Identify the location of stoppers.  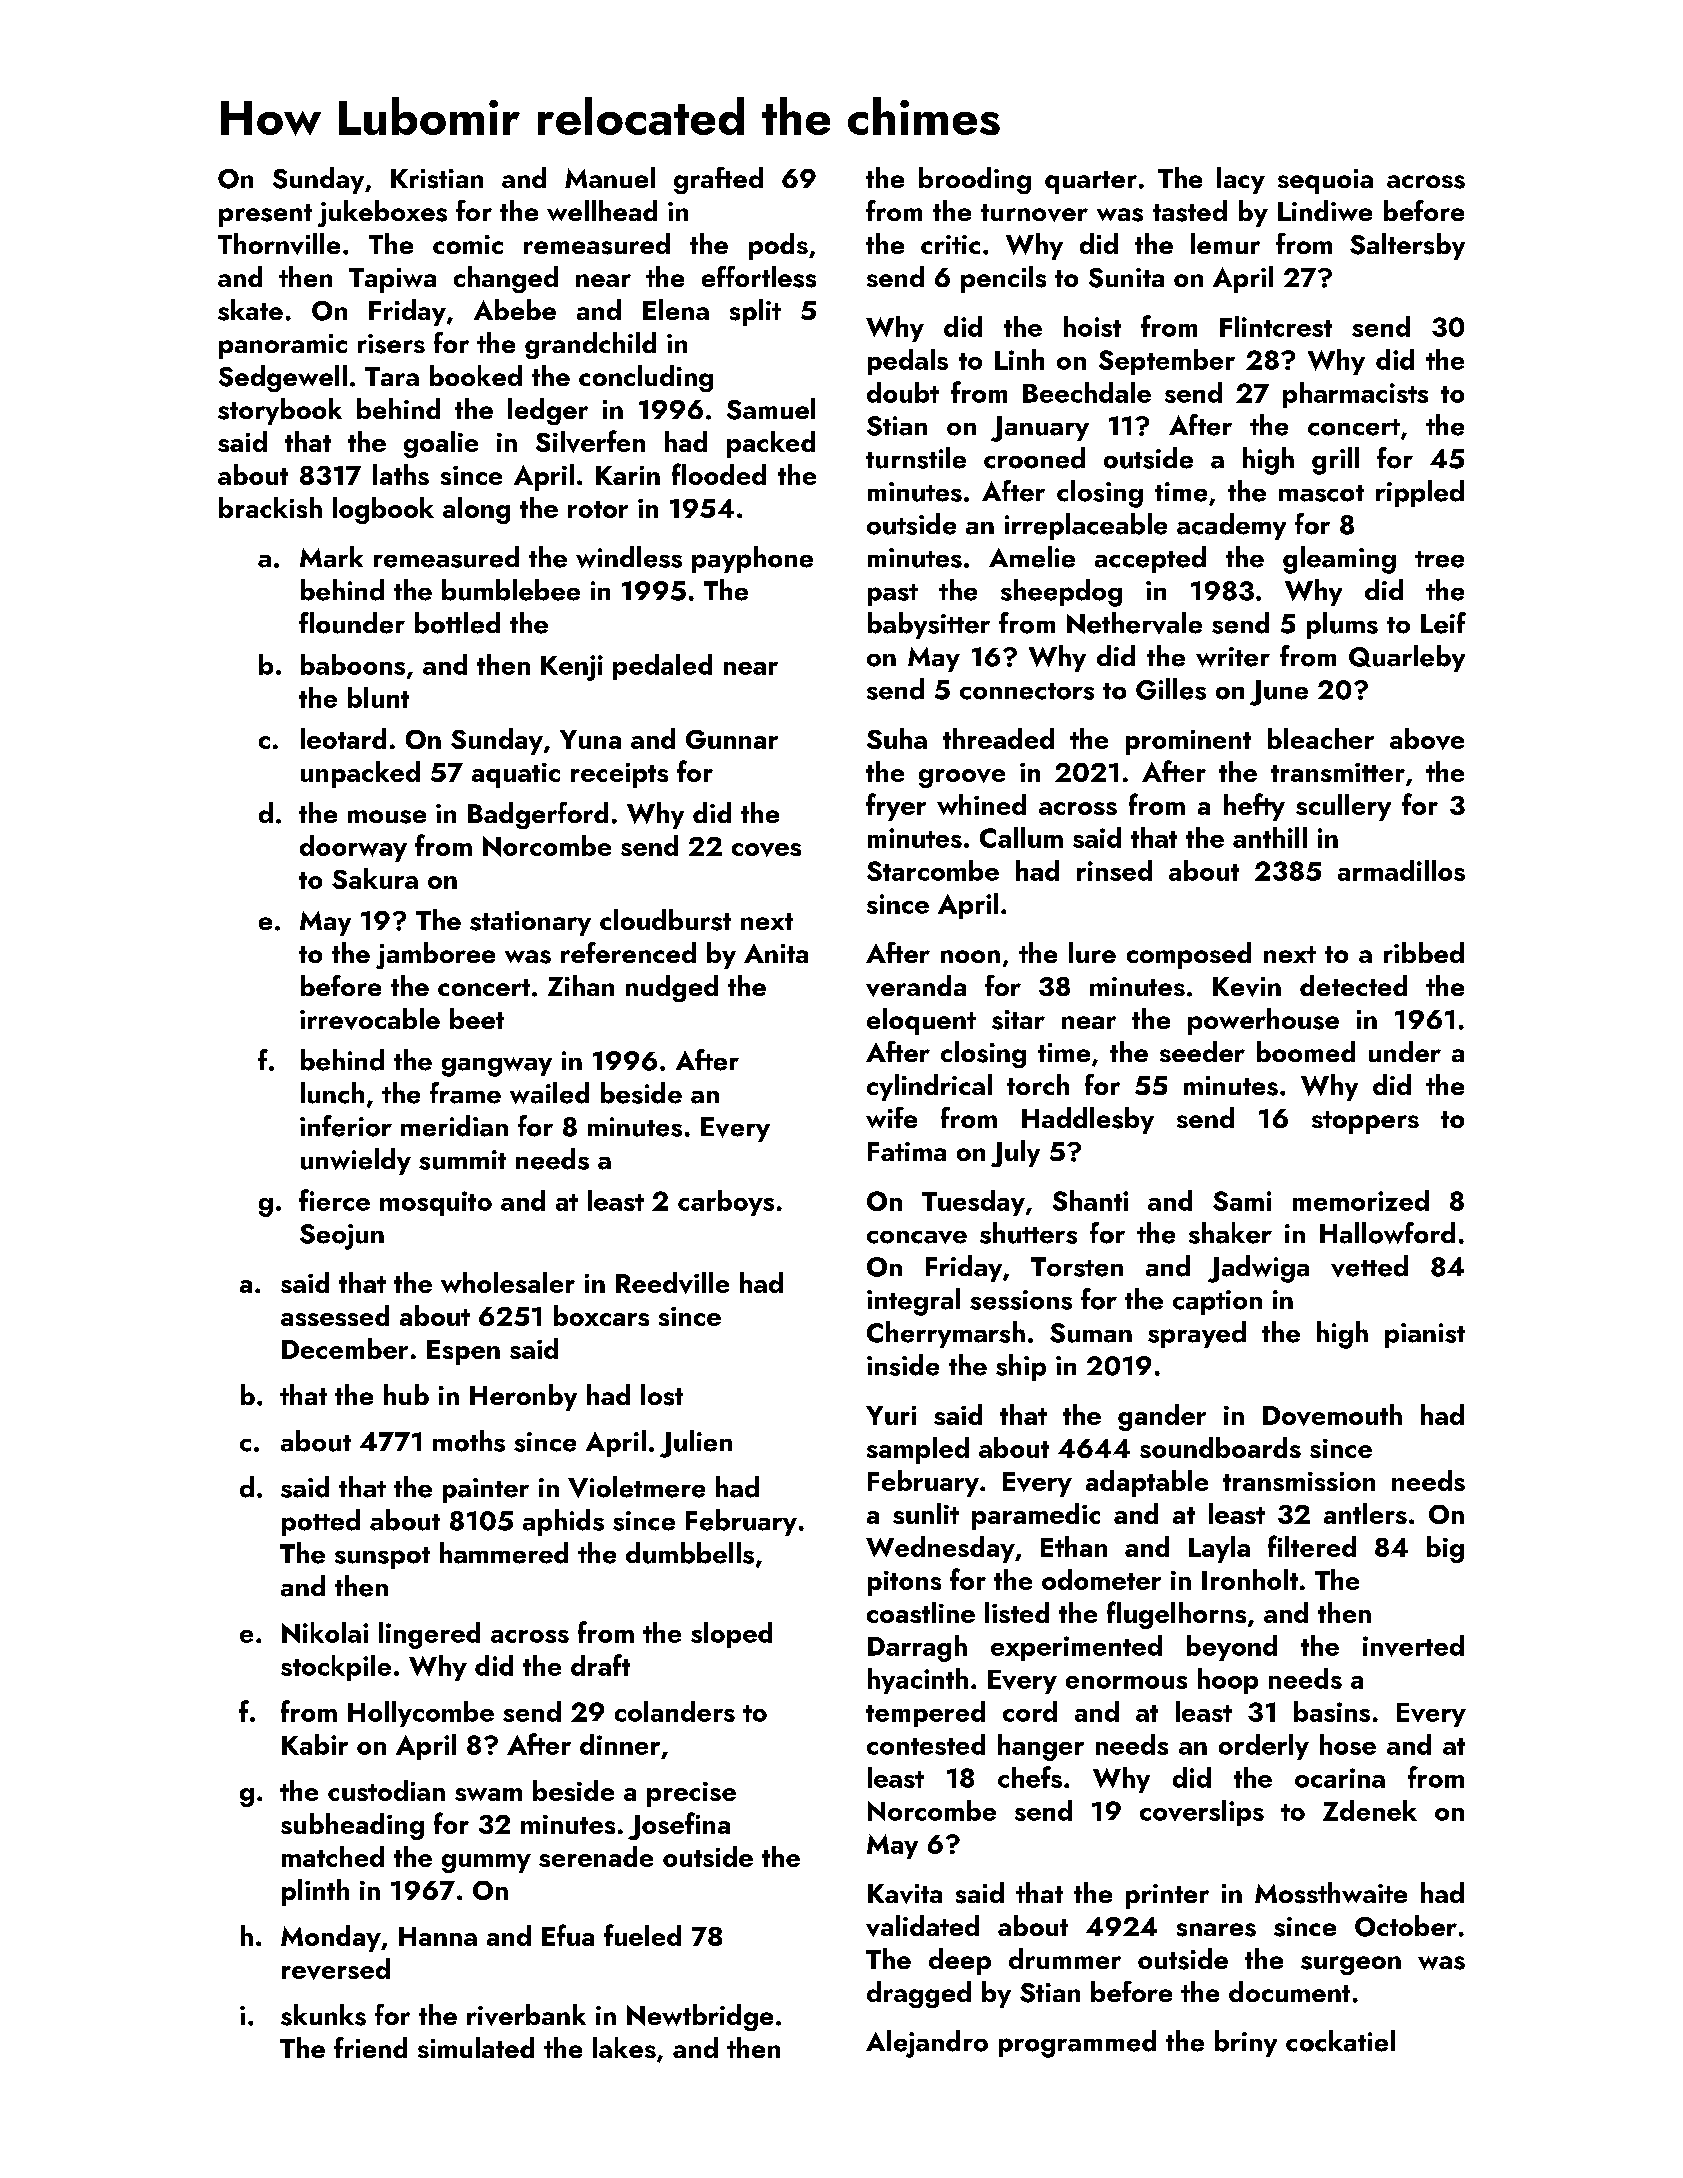
(1365, 1122).
